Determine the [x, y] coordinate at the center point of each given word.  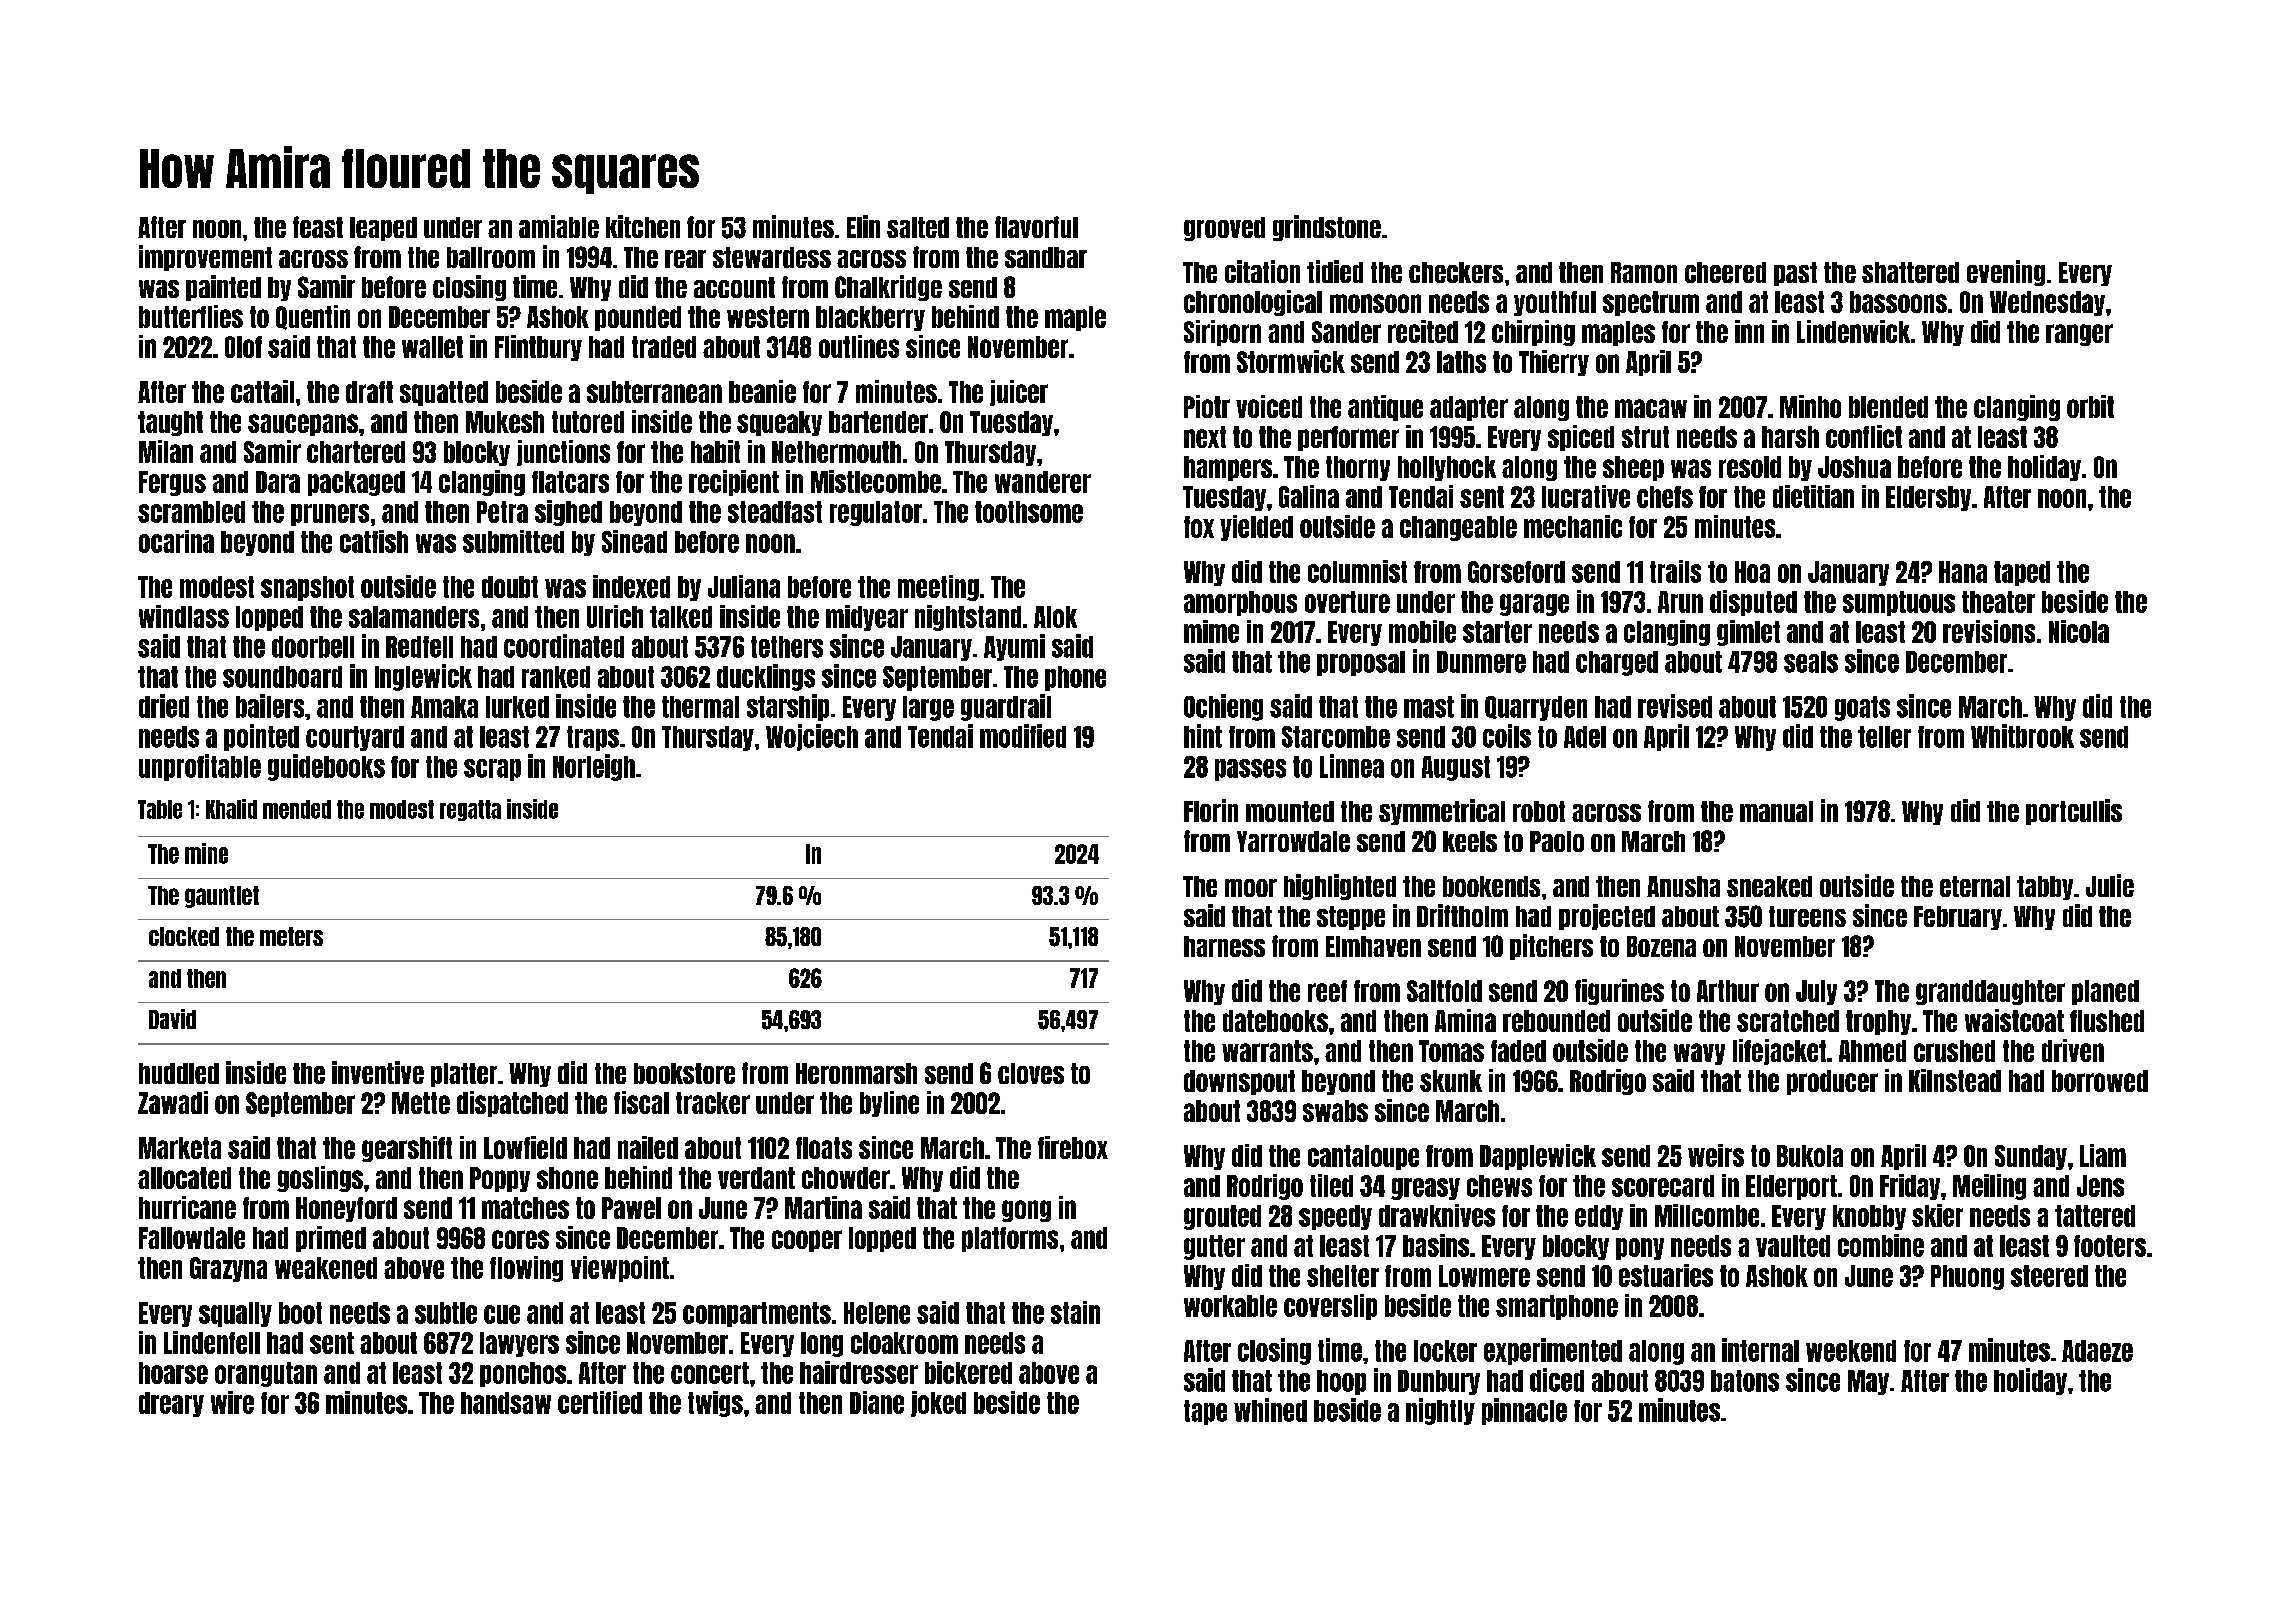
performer [1348, 438]
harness [1224, 946]
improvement [205, 258]
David [172, 1019]
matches [525, 1208]
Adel [1585, 737]
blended [1888, 407]
